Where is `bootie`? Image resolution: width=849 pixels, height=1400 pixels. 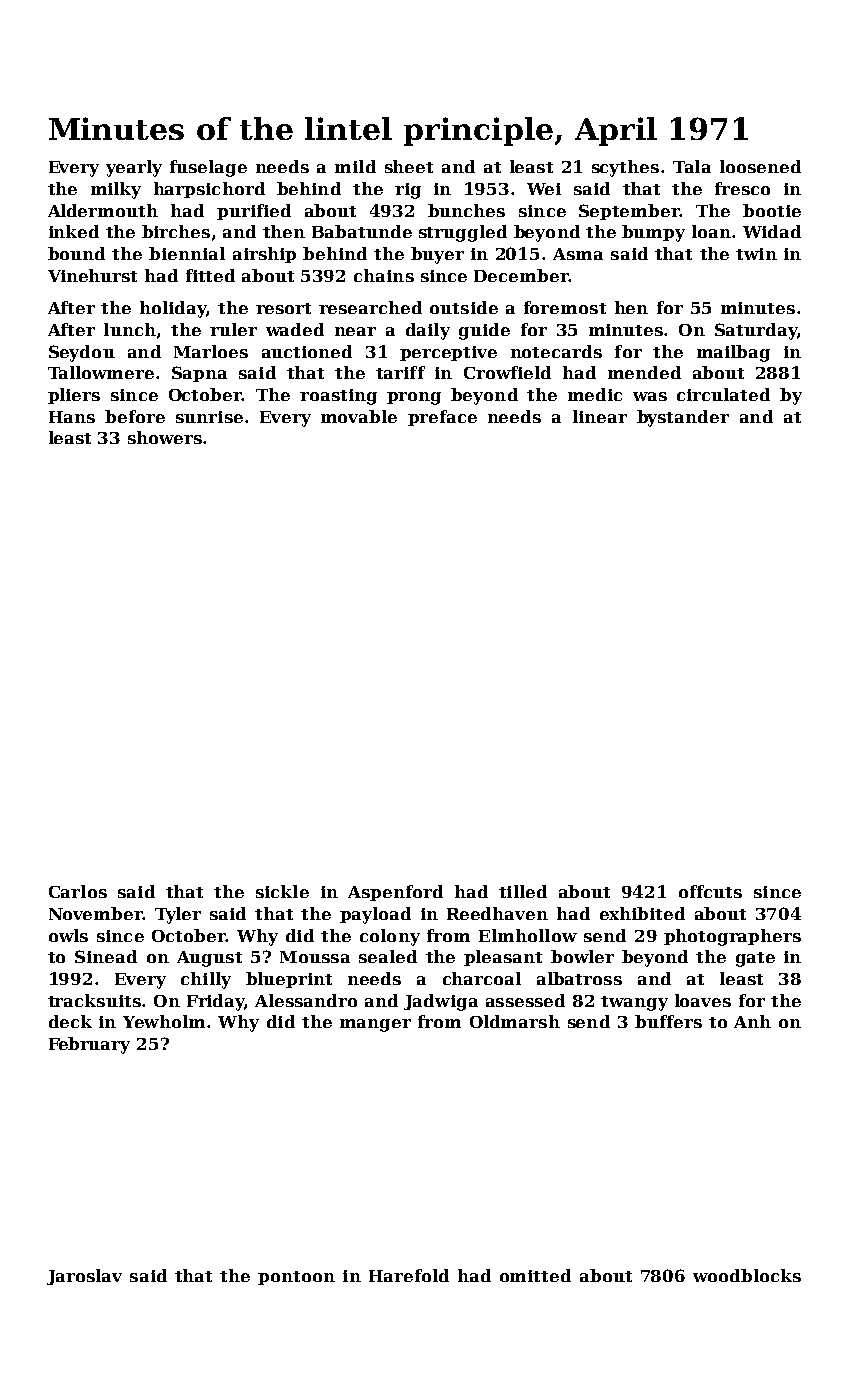
bootie is located at coordinates (772, 210).
